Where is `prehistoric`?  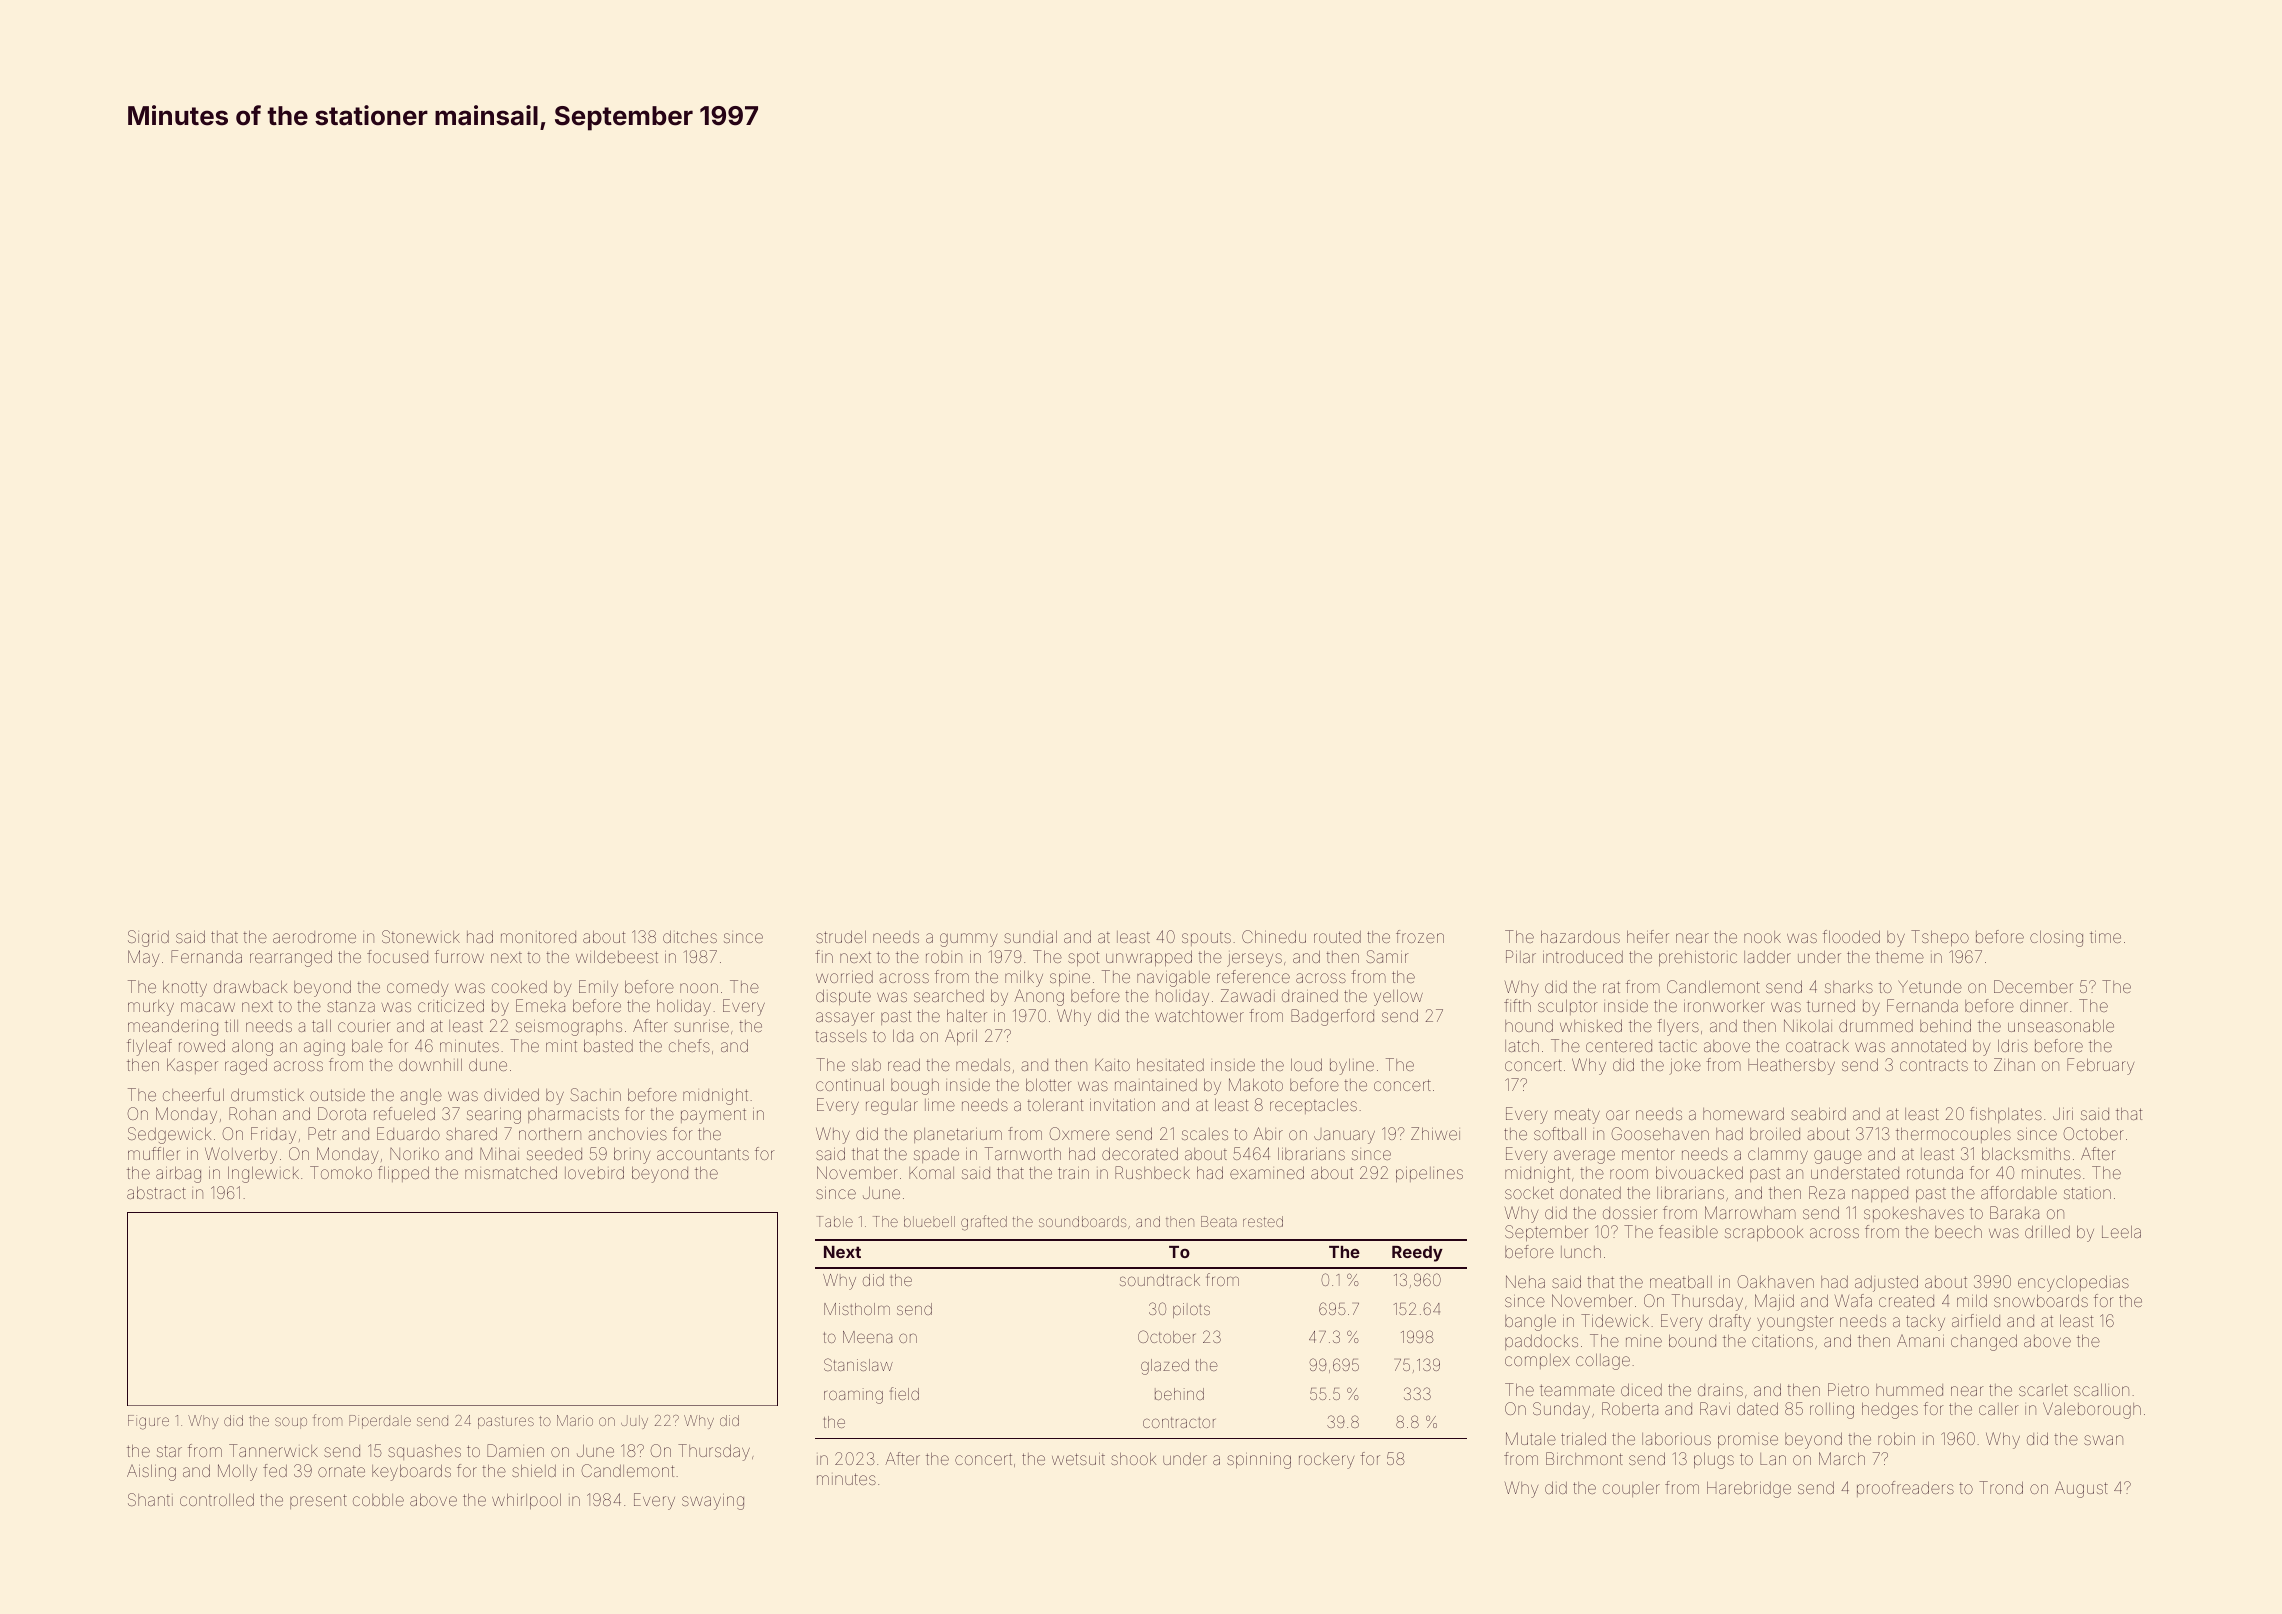
prehistoric is located at coordinates (1698, 958).
